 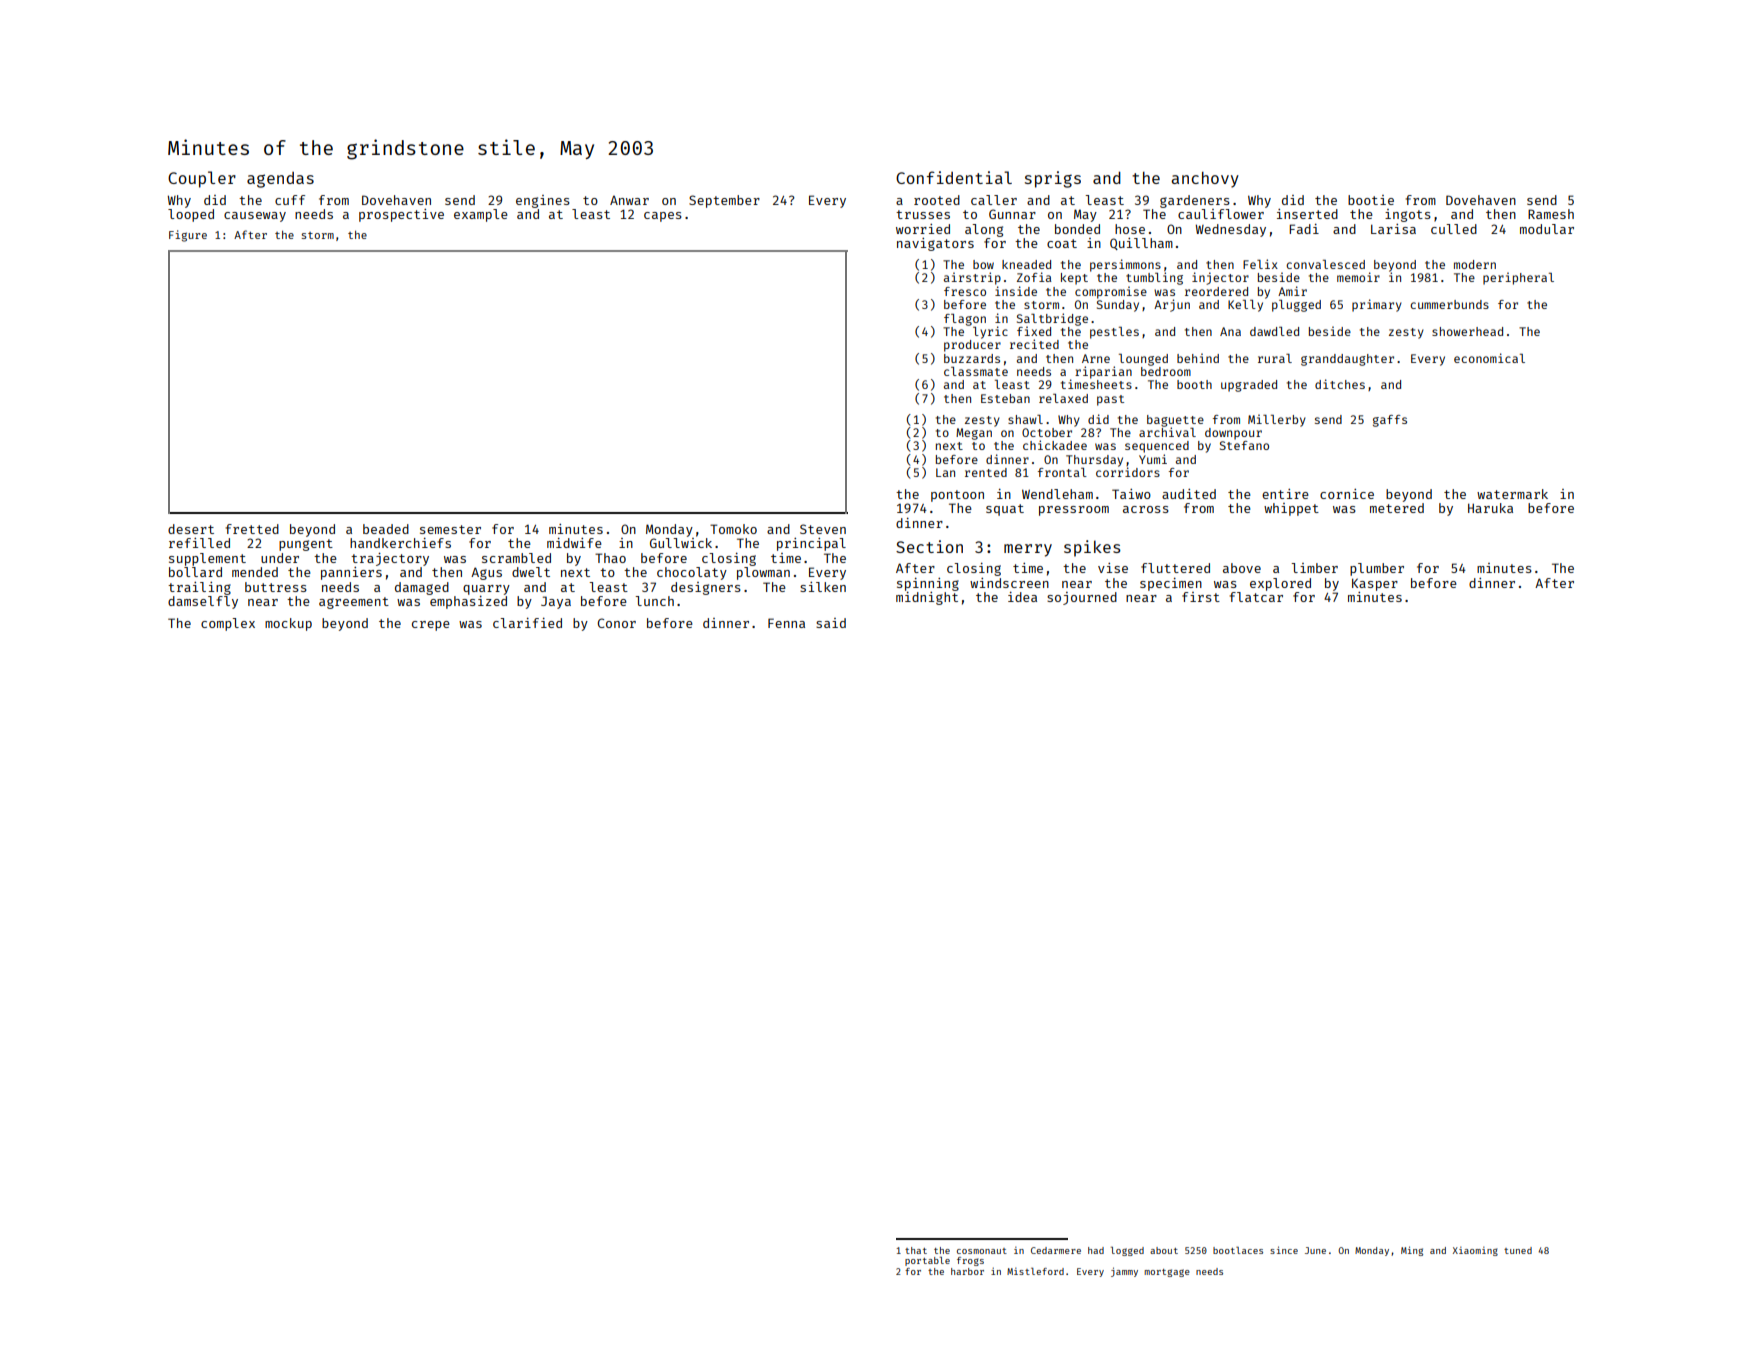 I want to click on tuned, so click(x=1518, y=1250).
